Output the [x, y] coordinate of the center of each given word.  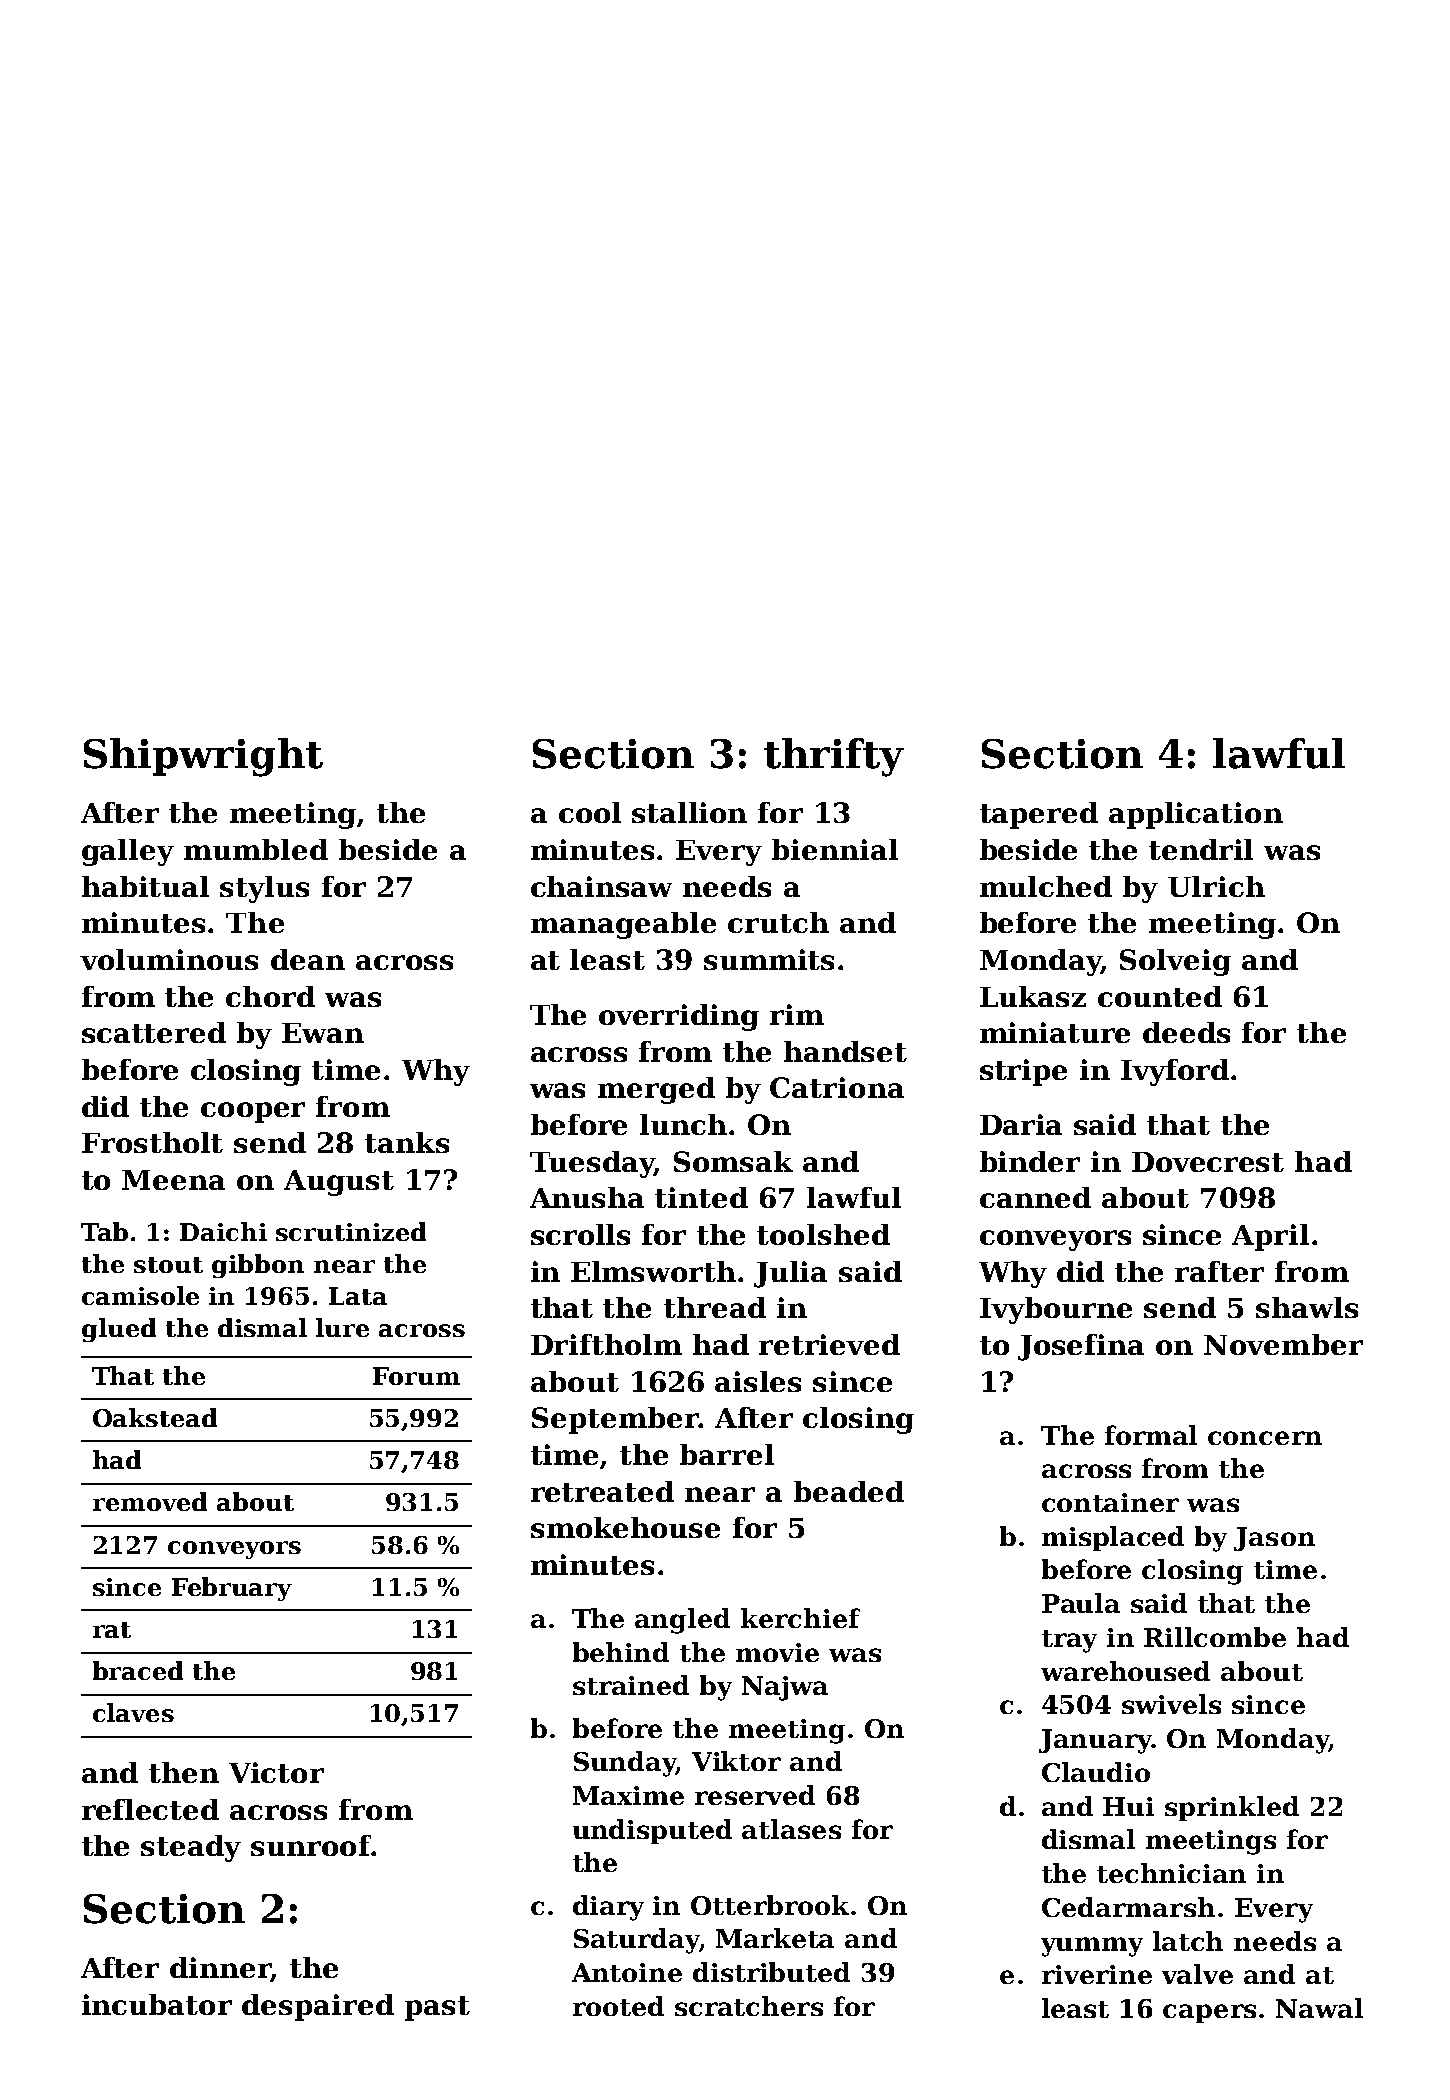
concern [1265, 1438]
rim [797, 1014]
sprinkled [1232, 1808]
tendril [1201, 849]
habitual [145, 886]
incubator [157, 2004]
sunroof [311, 1845]
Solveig [1175, 962]
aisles [758, 1381]
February [232, 1589]
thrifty [834, 757]
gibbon [258, 1266]
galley [128, 852]
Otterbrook [770, 1905]
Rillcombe [1215, 1637]
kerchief [800, 1618]
